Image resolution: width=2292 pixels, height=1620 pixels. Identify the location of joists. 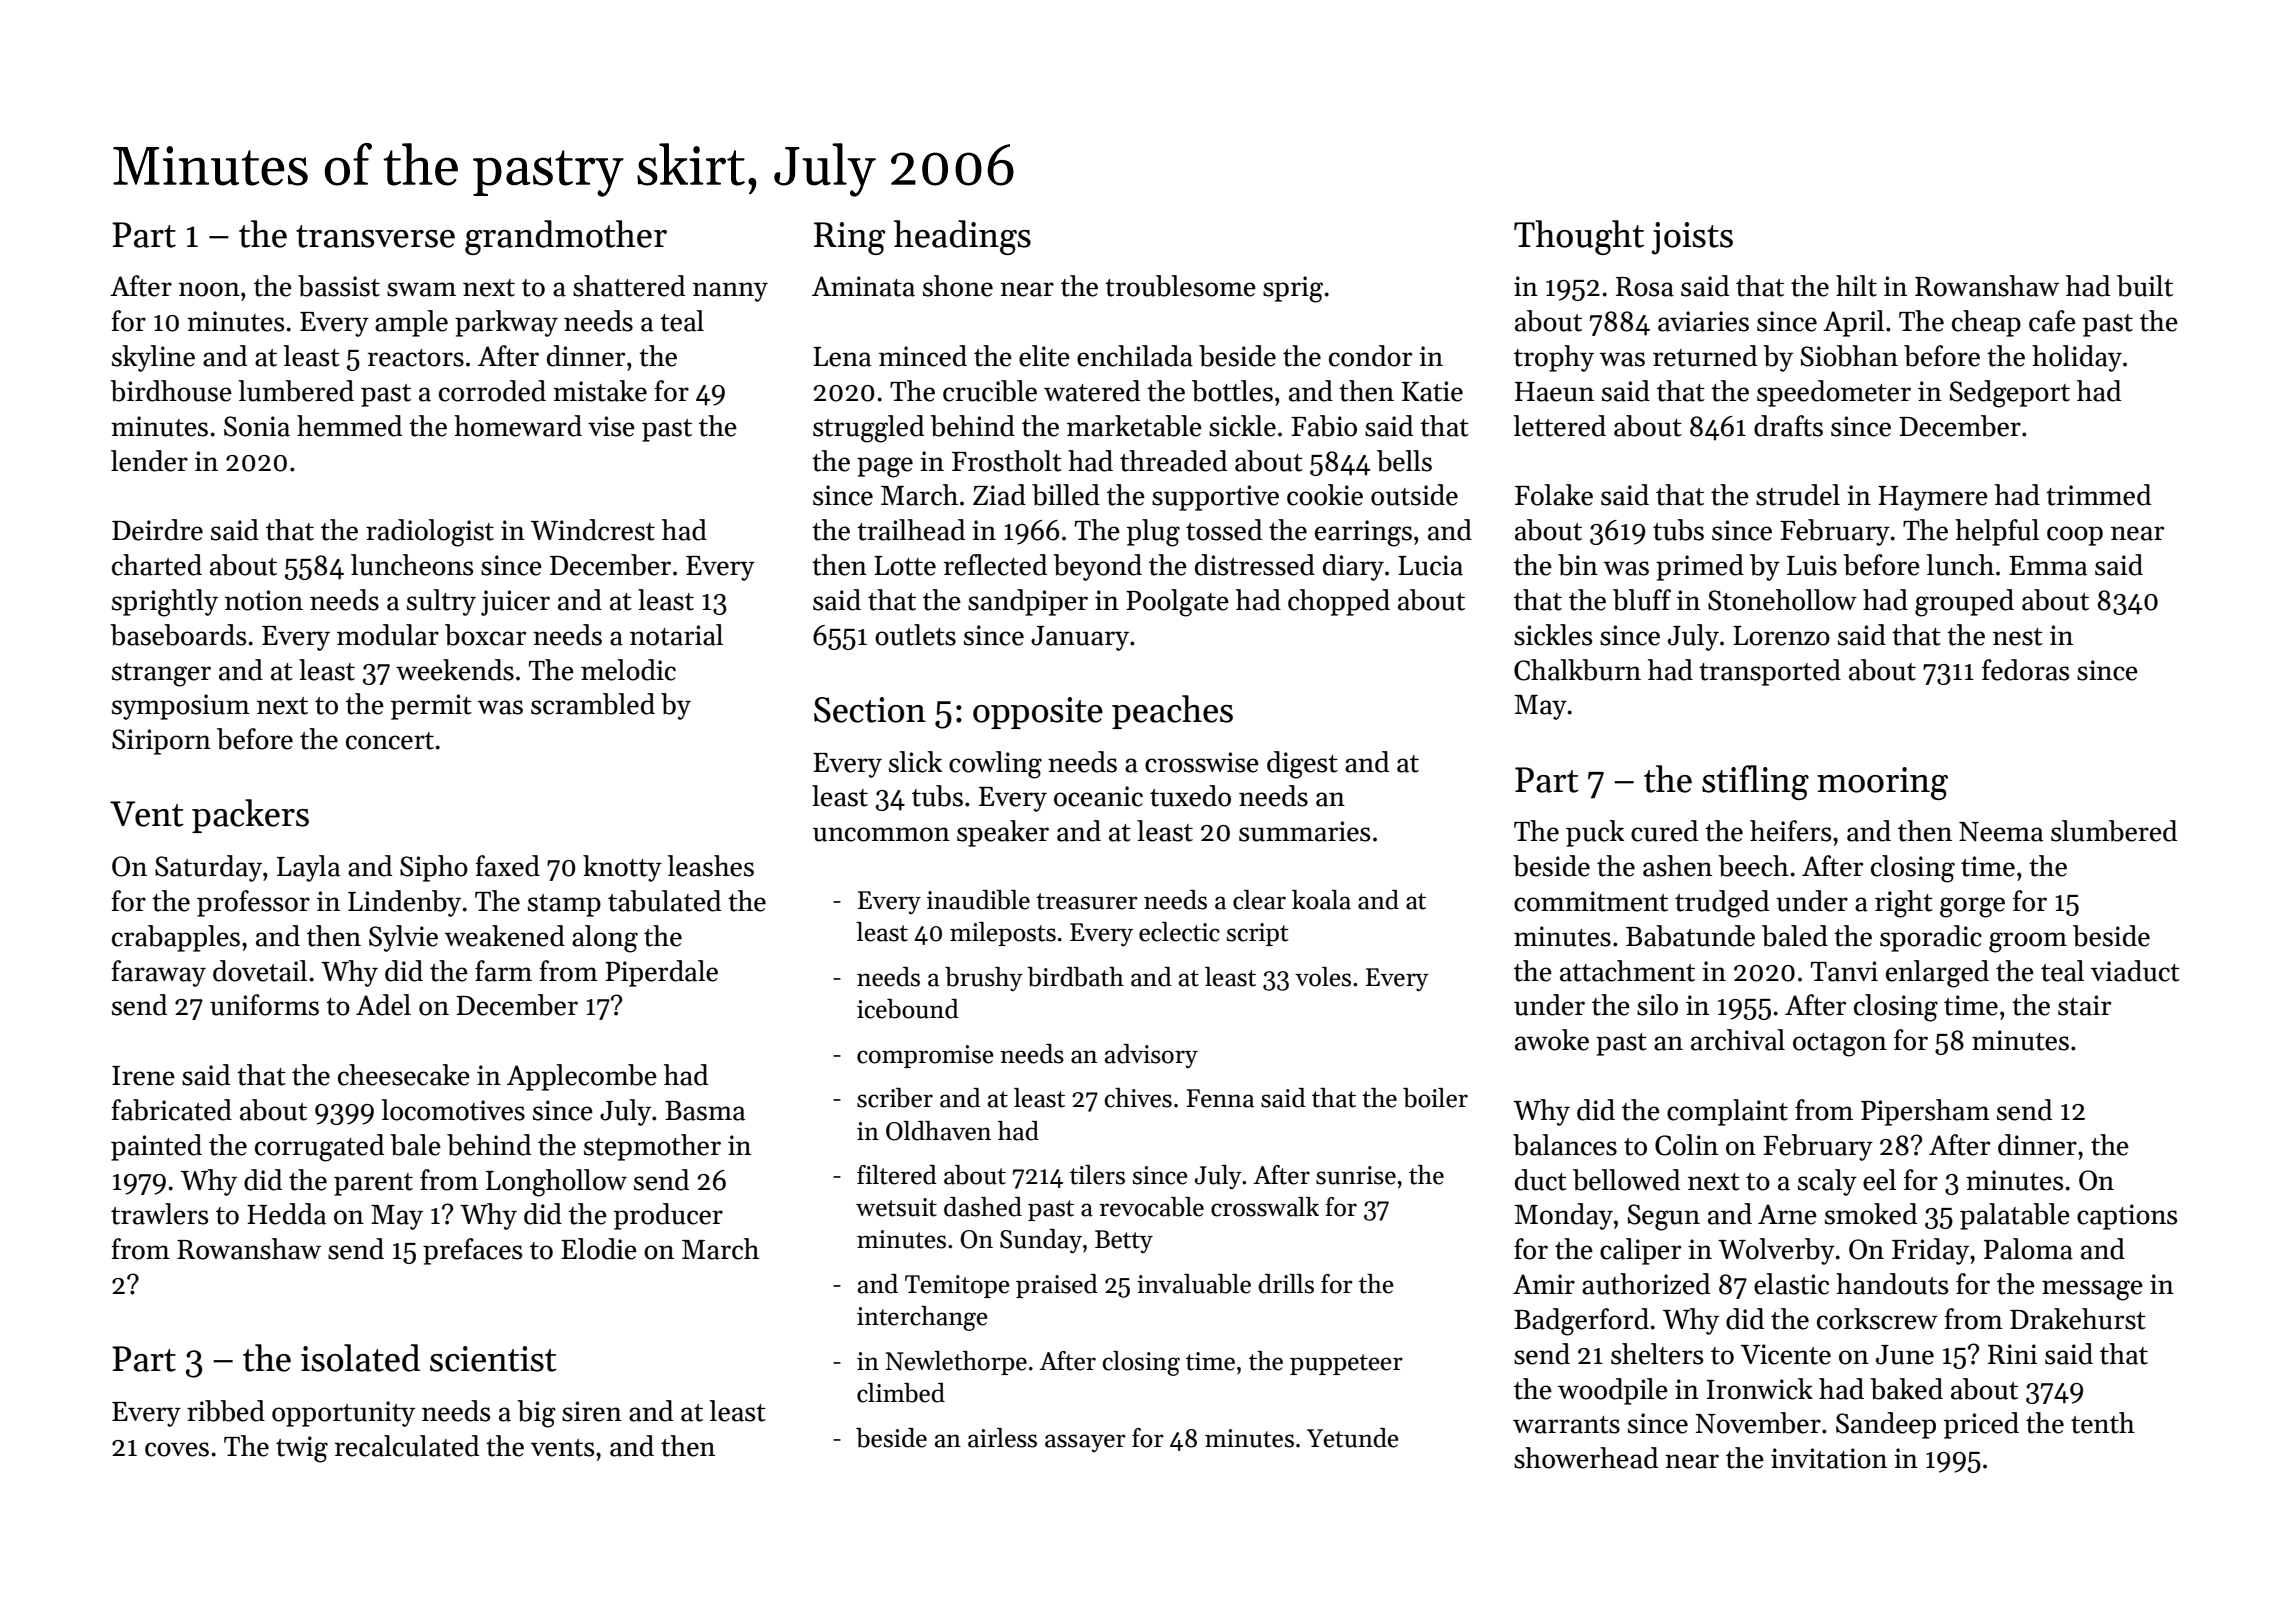
(1692, 238).
